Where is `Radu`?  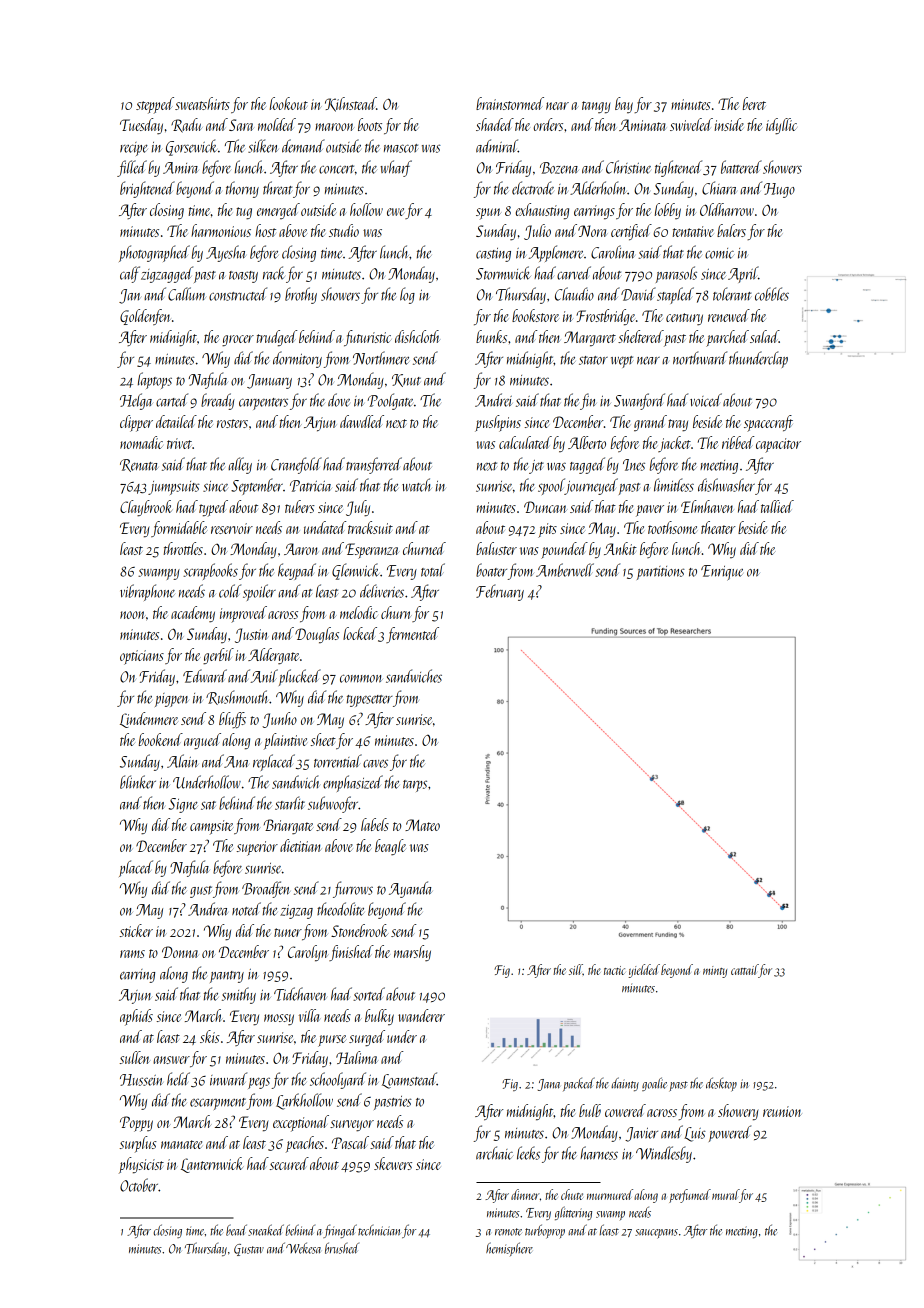 Radu is located at coordinates (186, 125).
